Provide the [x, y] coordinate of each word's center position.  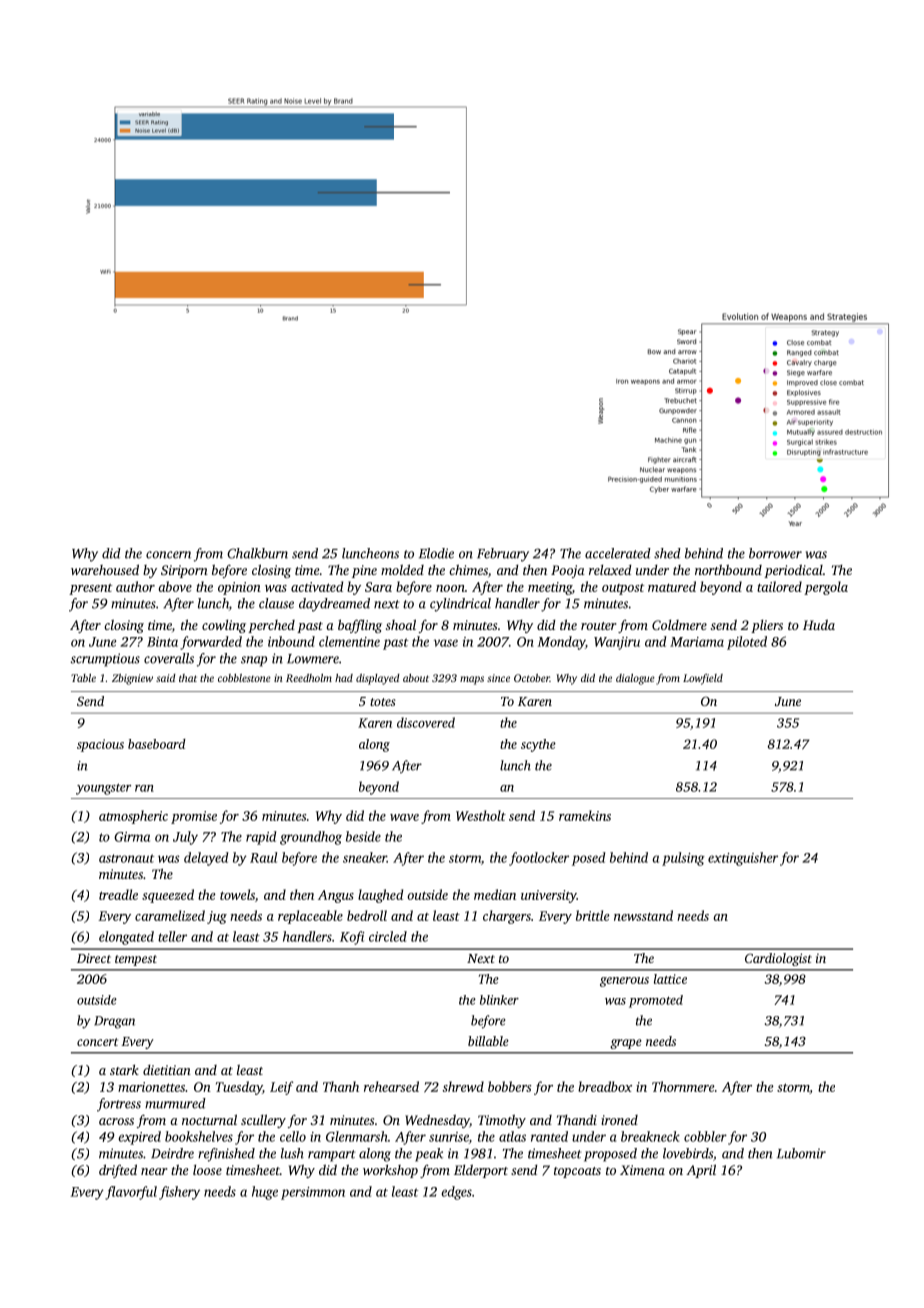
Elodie [436, 553]
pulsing [683, 859]
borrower [775, 553]
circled [388, 936]
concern [168, 555]
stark [124, 1070]
